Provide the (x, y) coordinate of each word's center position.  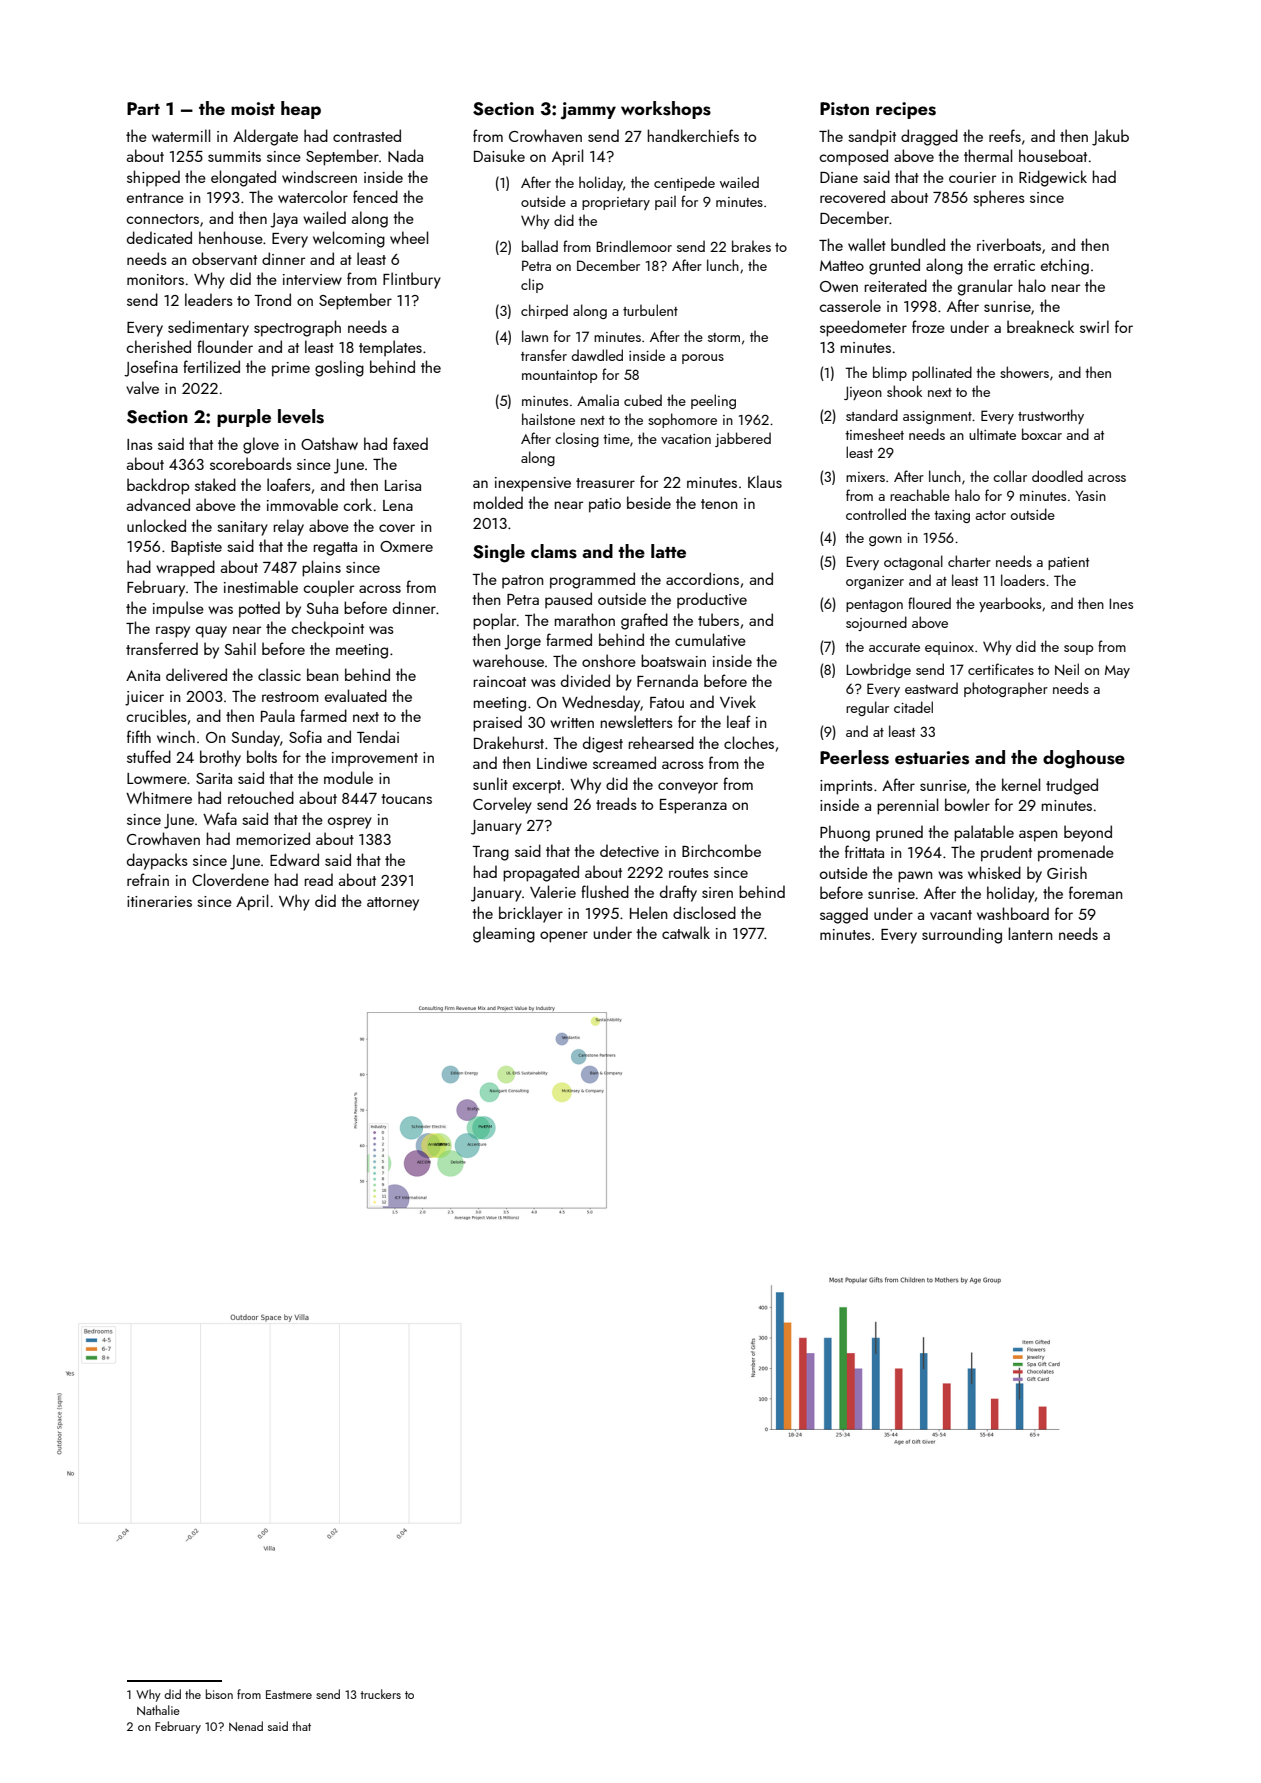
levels (301, 416)
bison (219, 1694)
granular (985, 287)
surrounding (962, 935)
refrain (148, 879)
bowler (967, 804)
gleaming (504, 934)
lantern (1030, 933)
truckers (380, 1694)
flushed (605, 891)
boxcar (1042, 434)
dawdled (597, 355)
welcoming (349, 239)
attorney (393, 904)
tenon (719, 504)
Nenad (246, 1726)
